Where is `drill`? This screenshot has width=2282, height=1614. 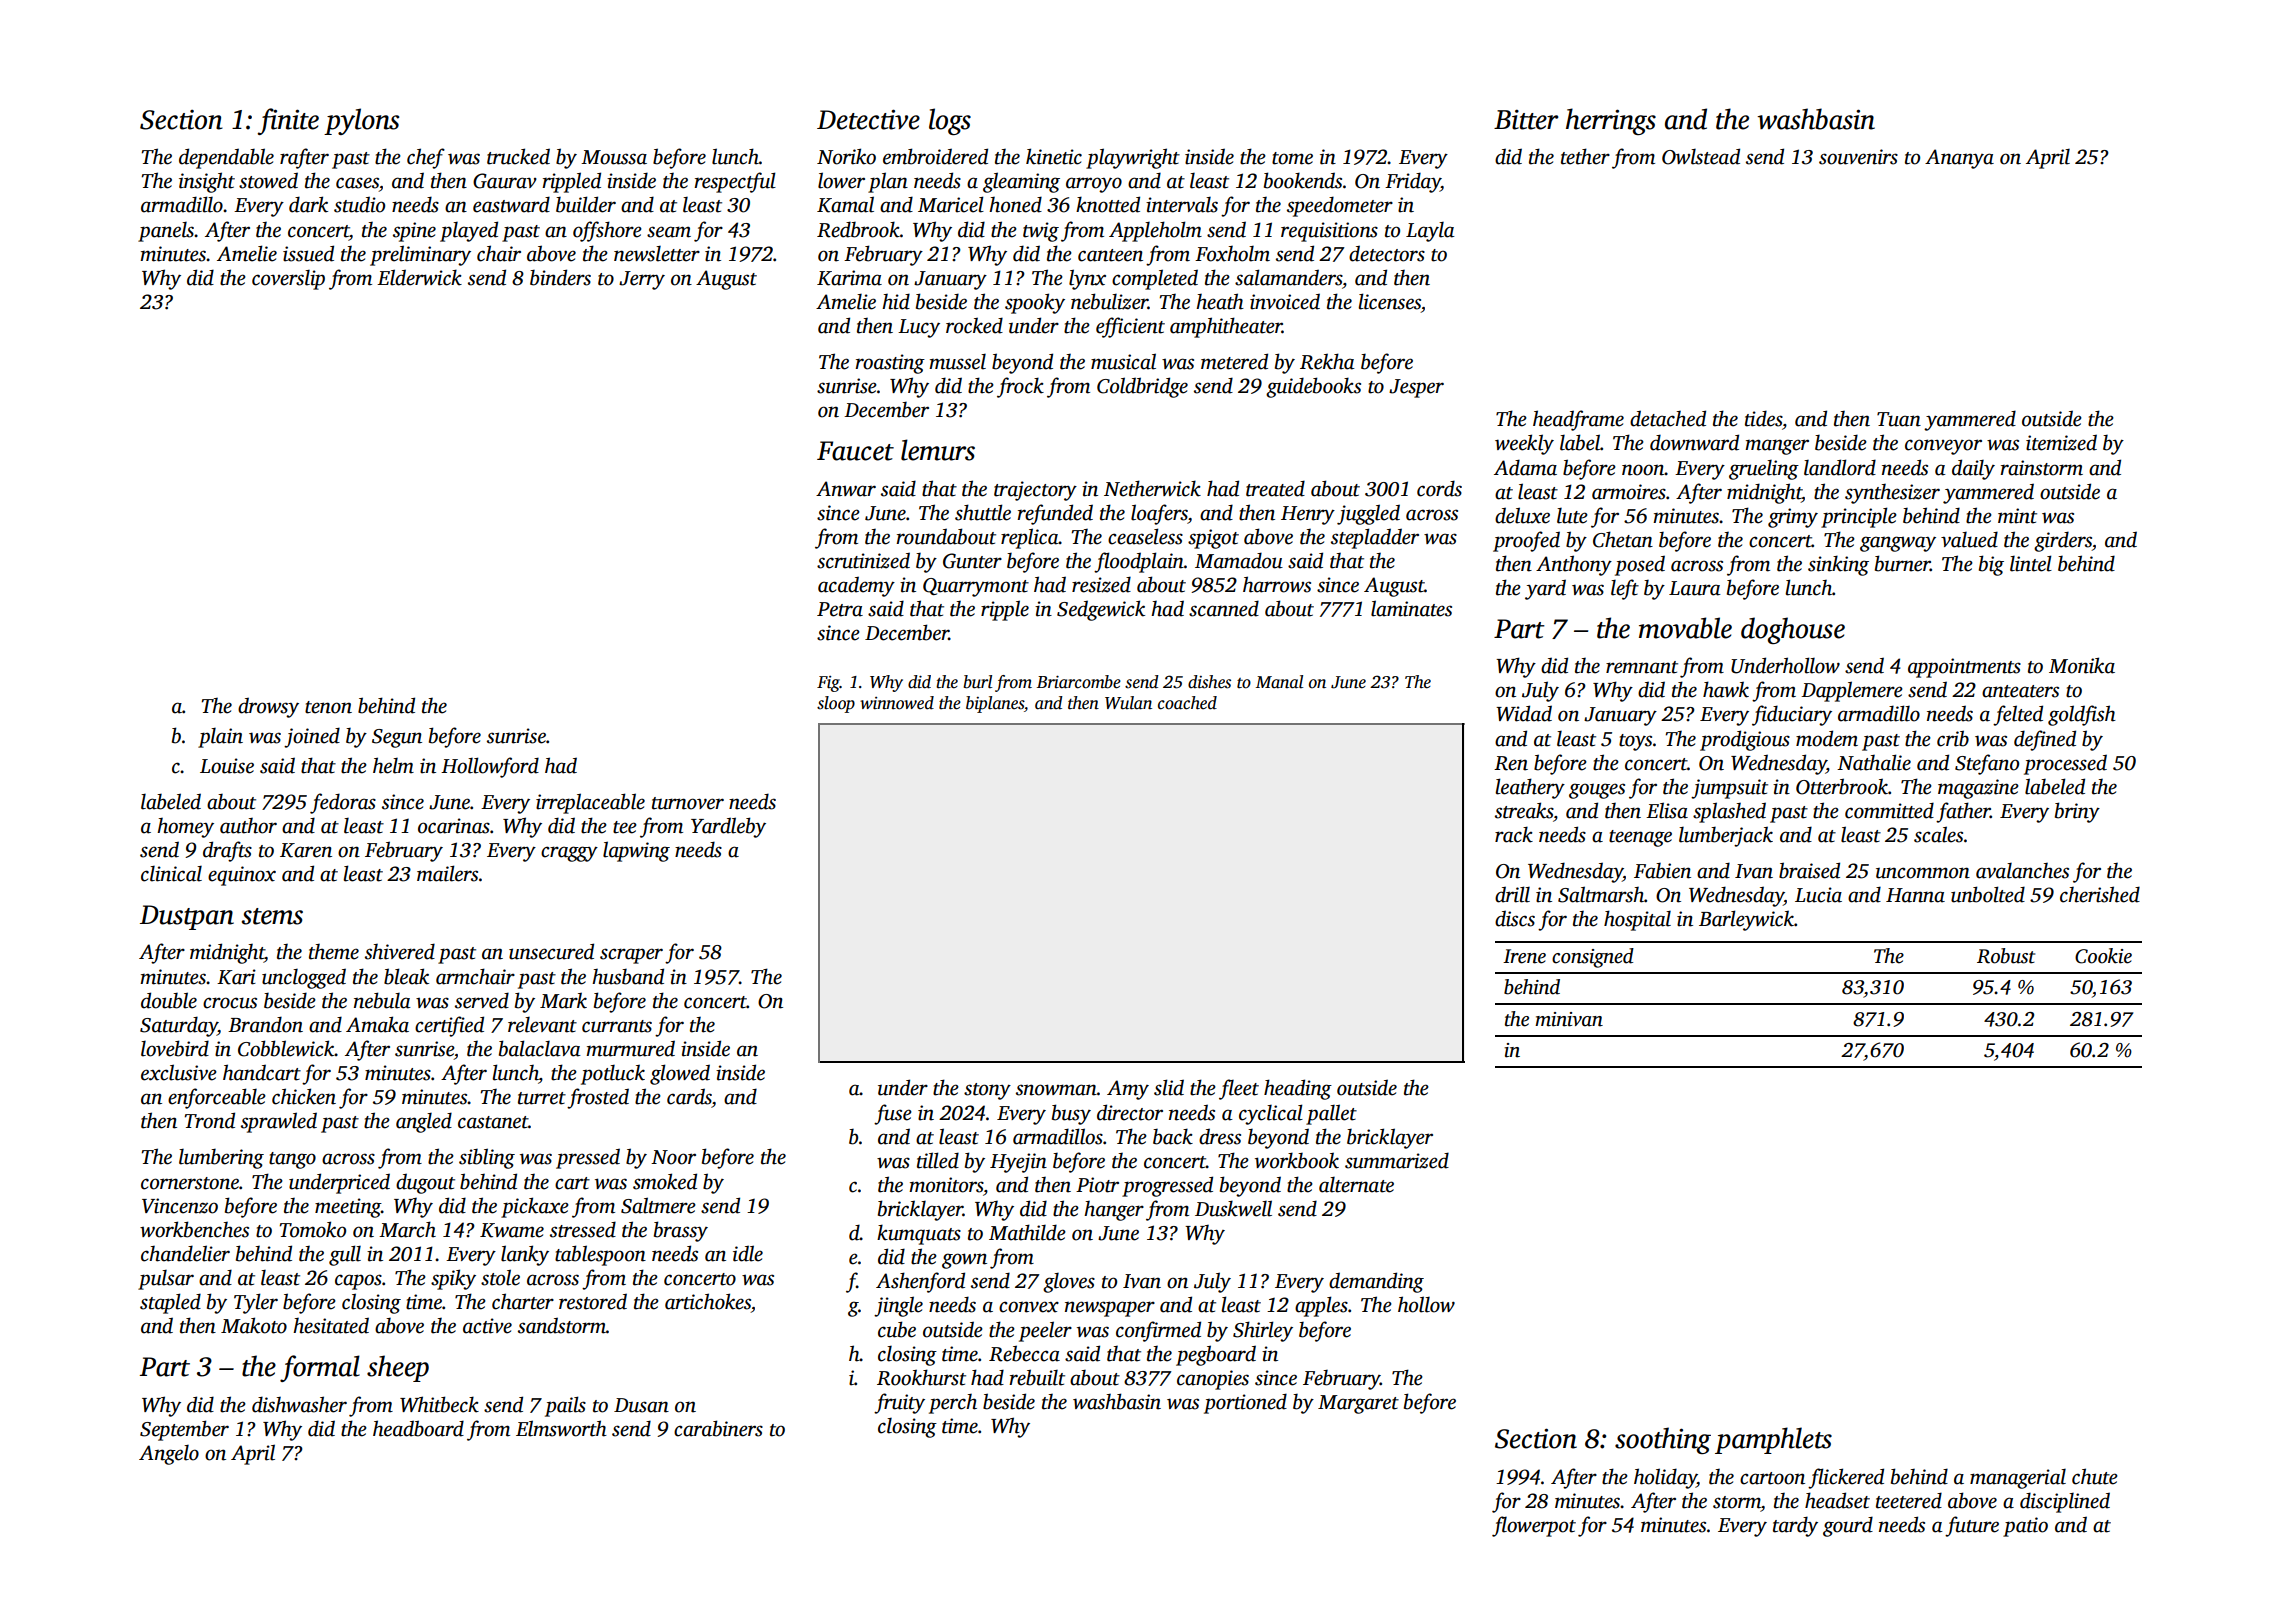 drill is located at coordinates (1512, 894).
